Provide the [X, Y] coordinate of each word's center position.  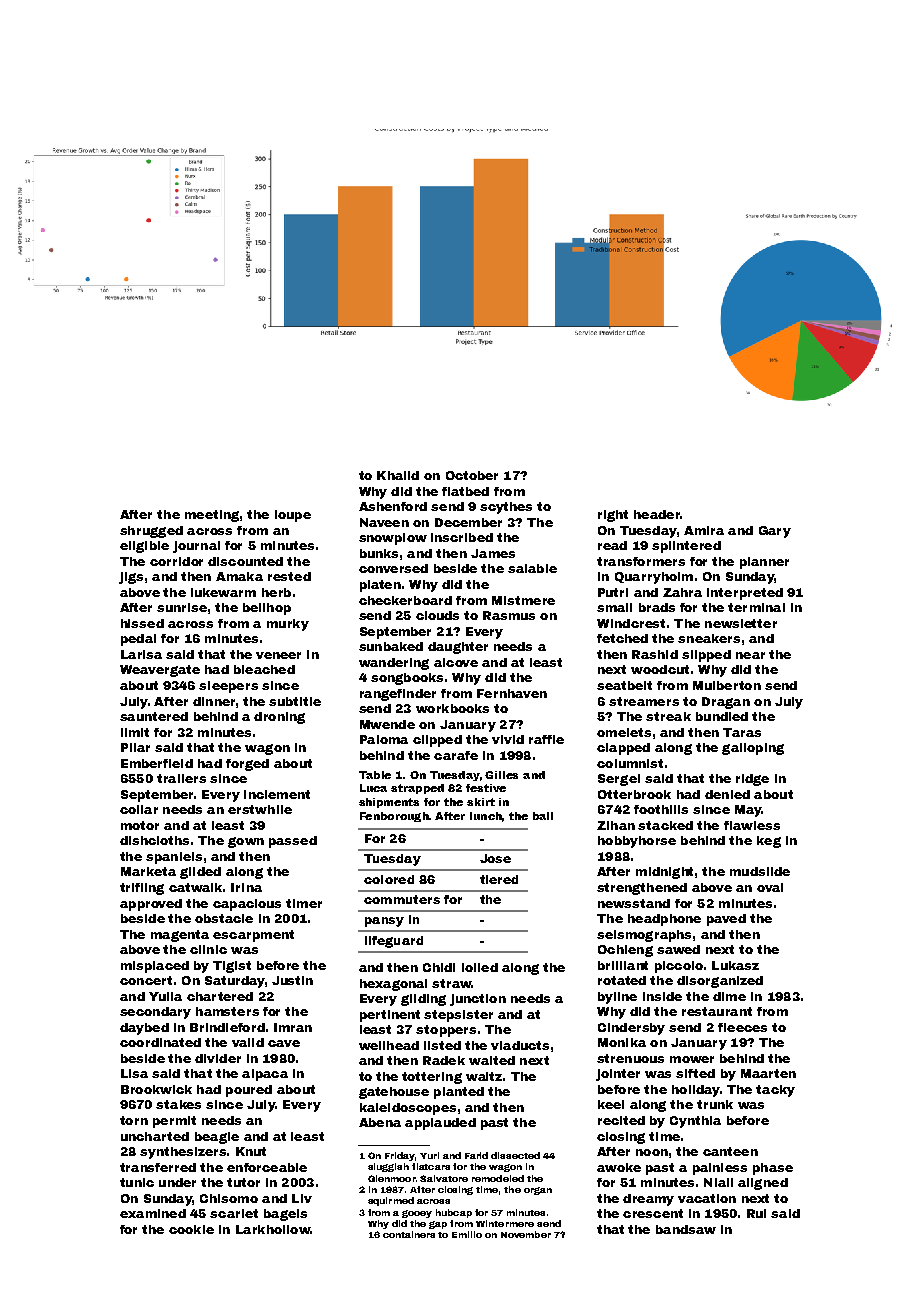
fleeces [742, 1027]
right [613, 516]
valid [248, 1042]
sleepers [228, 687]
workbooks [452, 708]
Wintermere [505, 1223]
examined [153, 1213]
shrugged [151, 532]
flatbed [465, 491]
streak [668, 716]
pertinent [390, 1016]
